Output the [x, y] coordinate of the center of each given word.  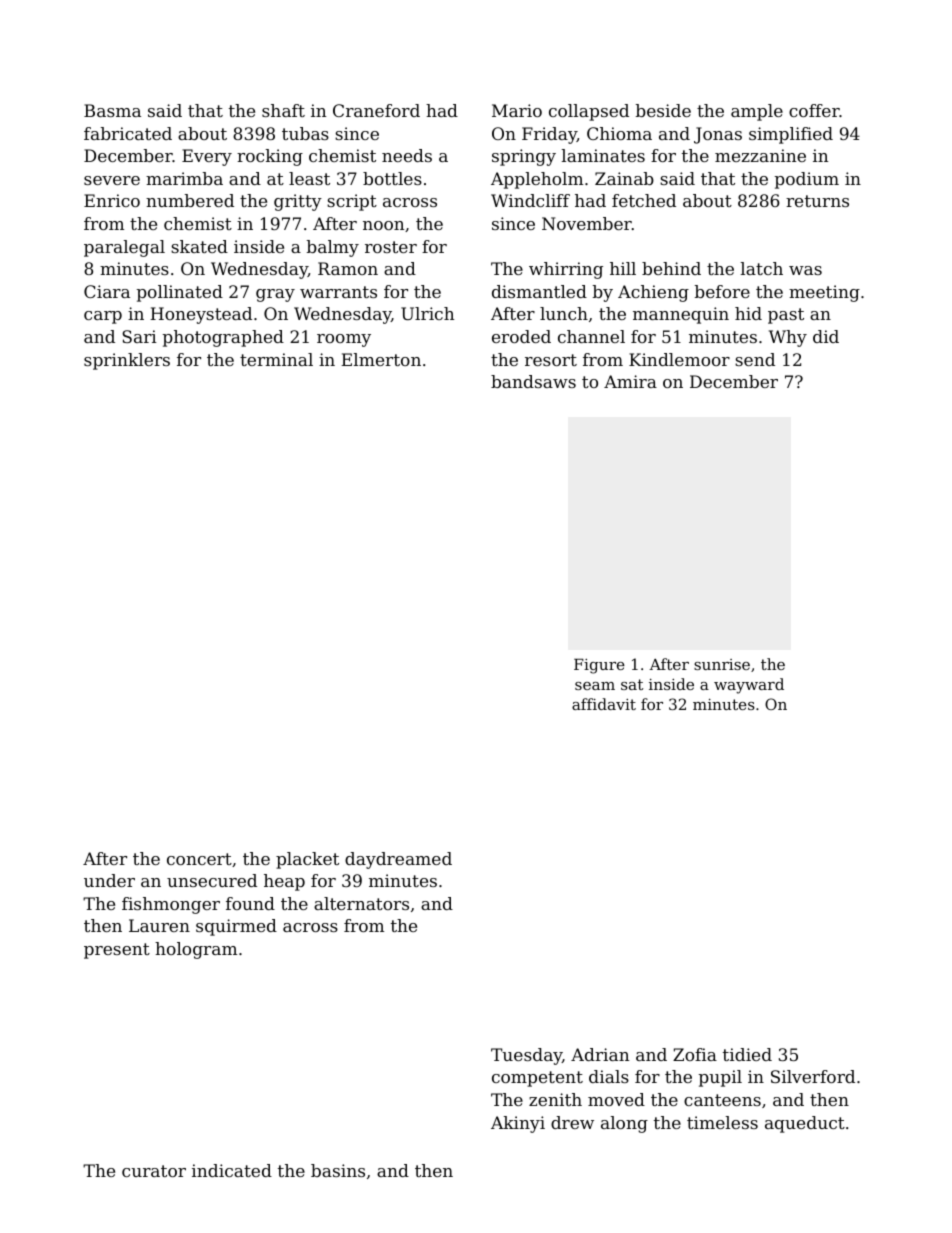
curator [154, 1171]
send [755, 359]
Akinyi [518, 1124]
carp [103, 317]
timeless [722, 1122]
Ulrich [427, 313]
